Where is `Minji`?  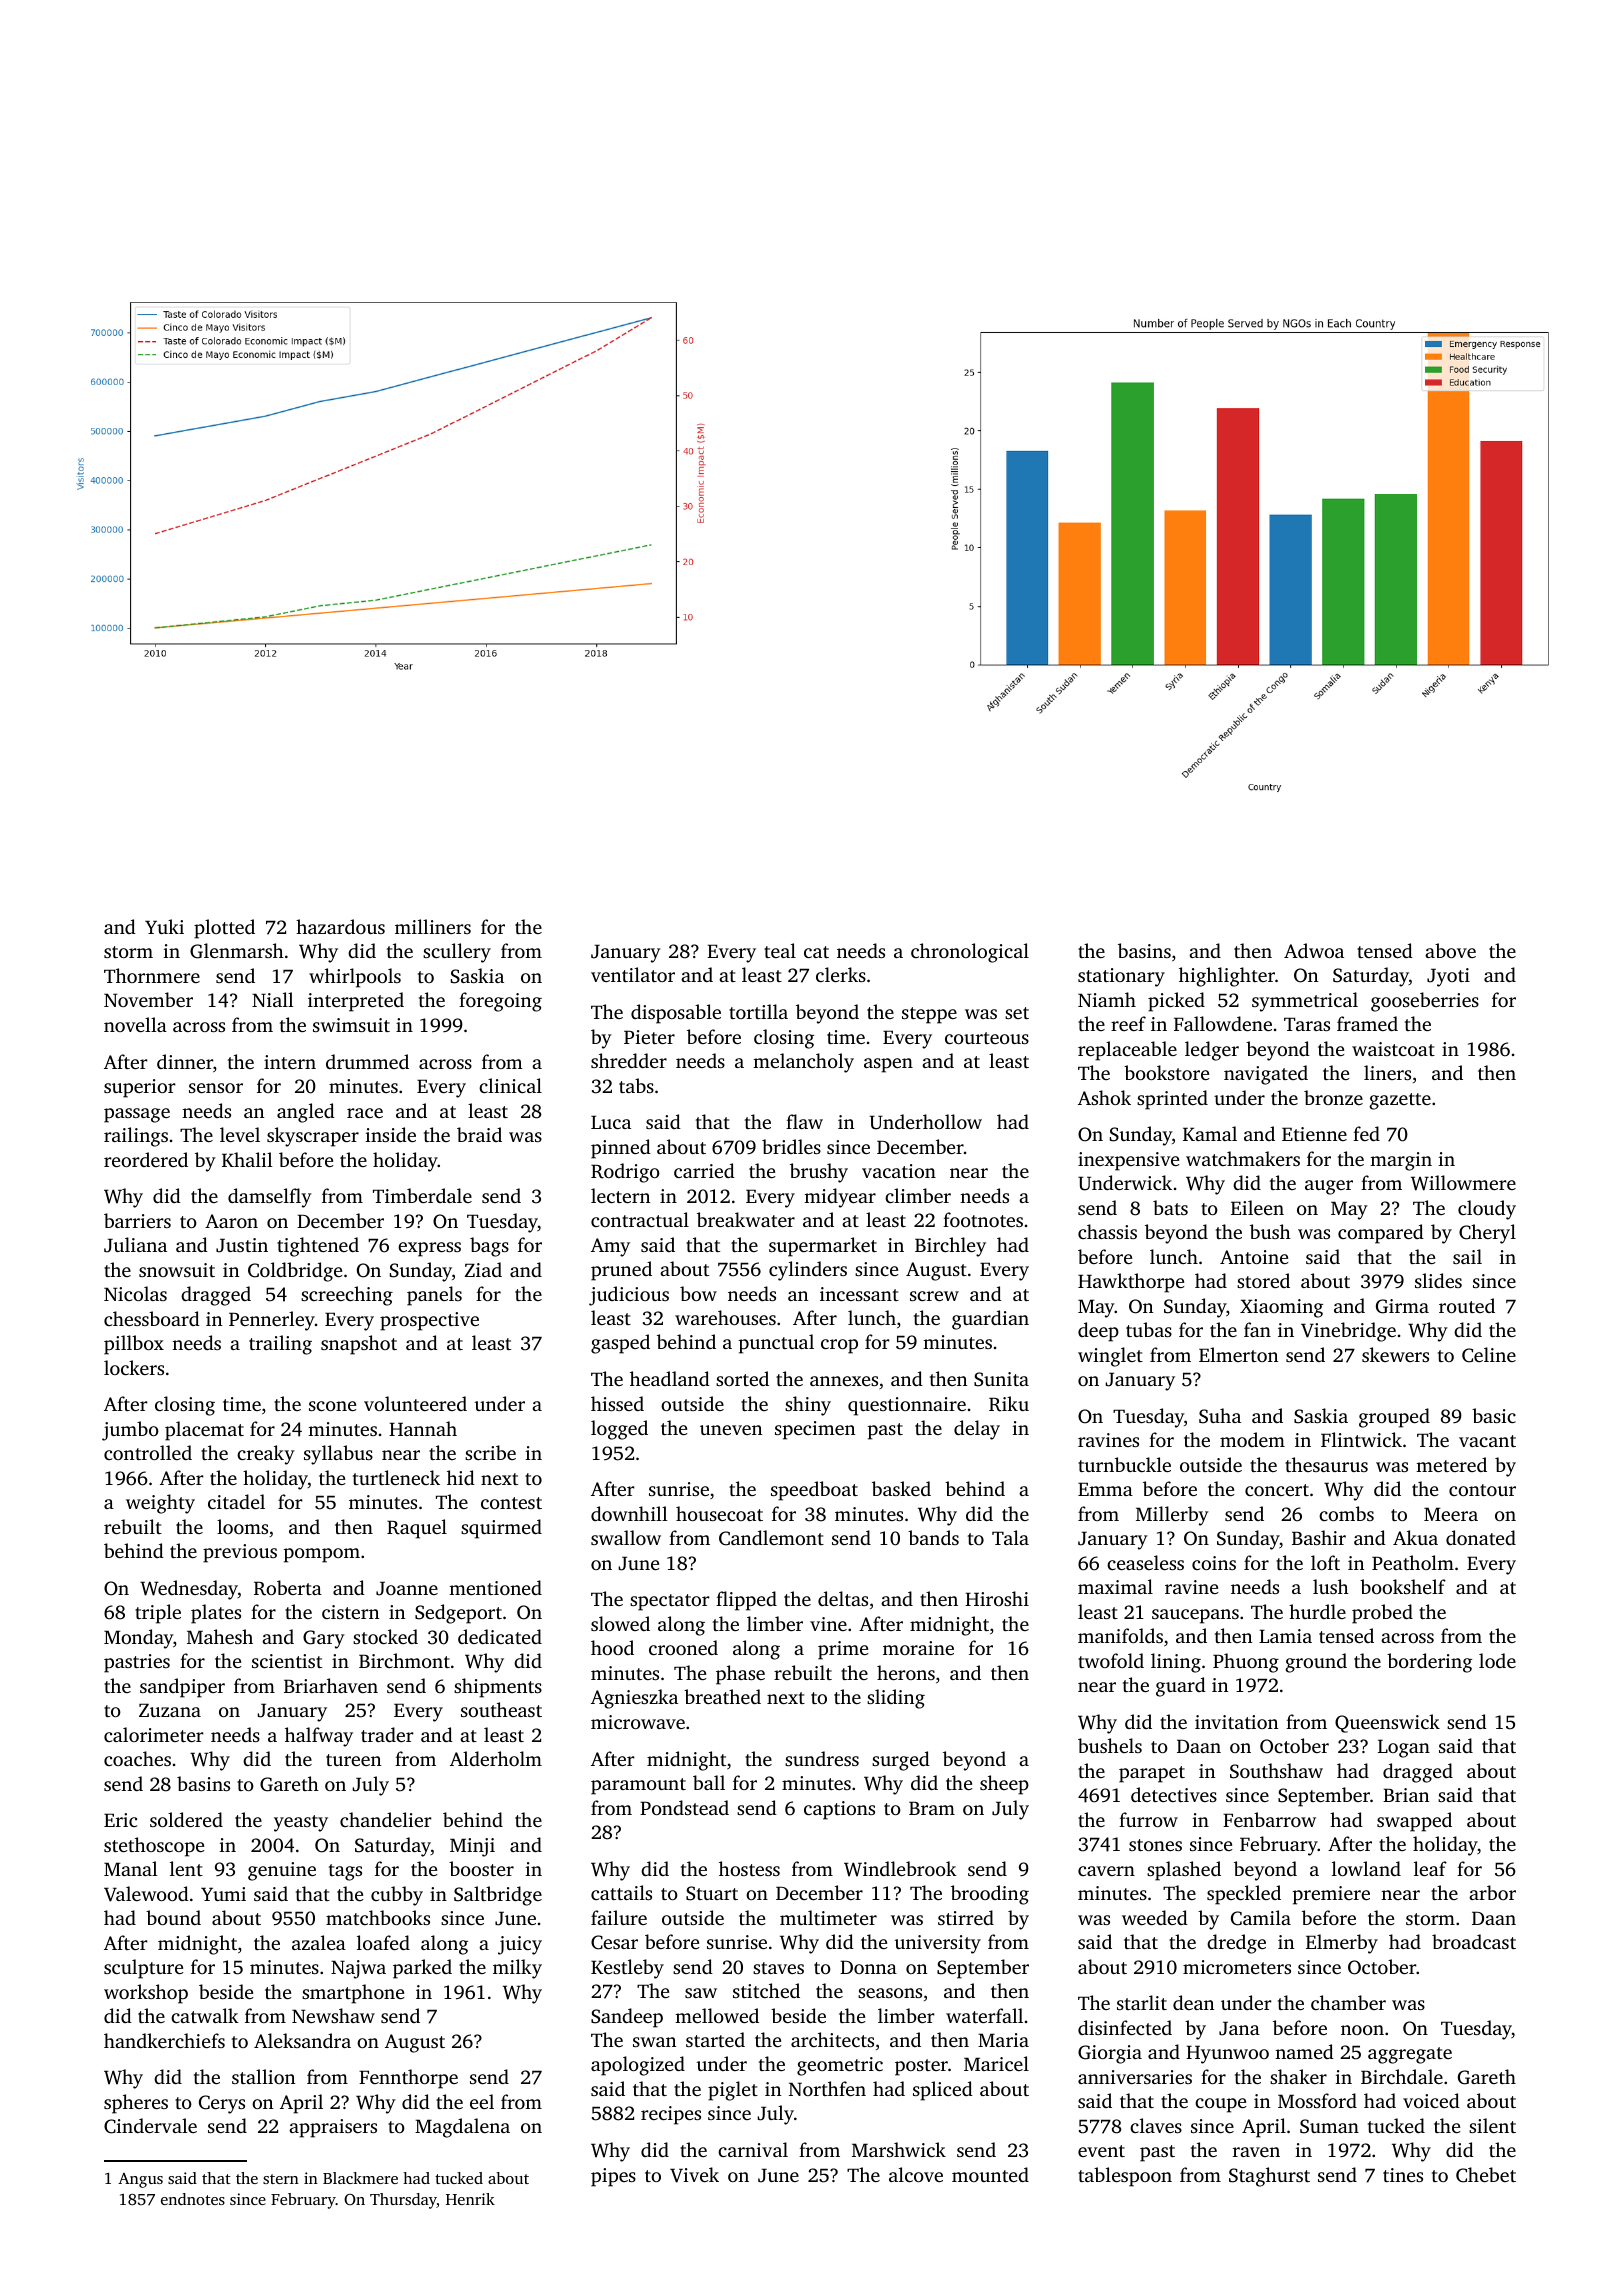
Minji is located at coordinates (472, 1847).
